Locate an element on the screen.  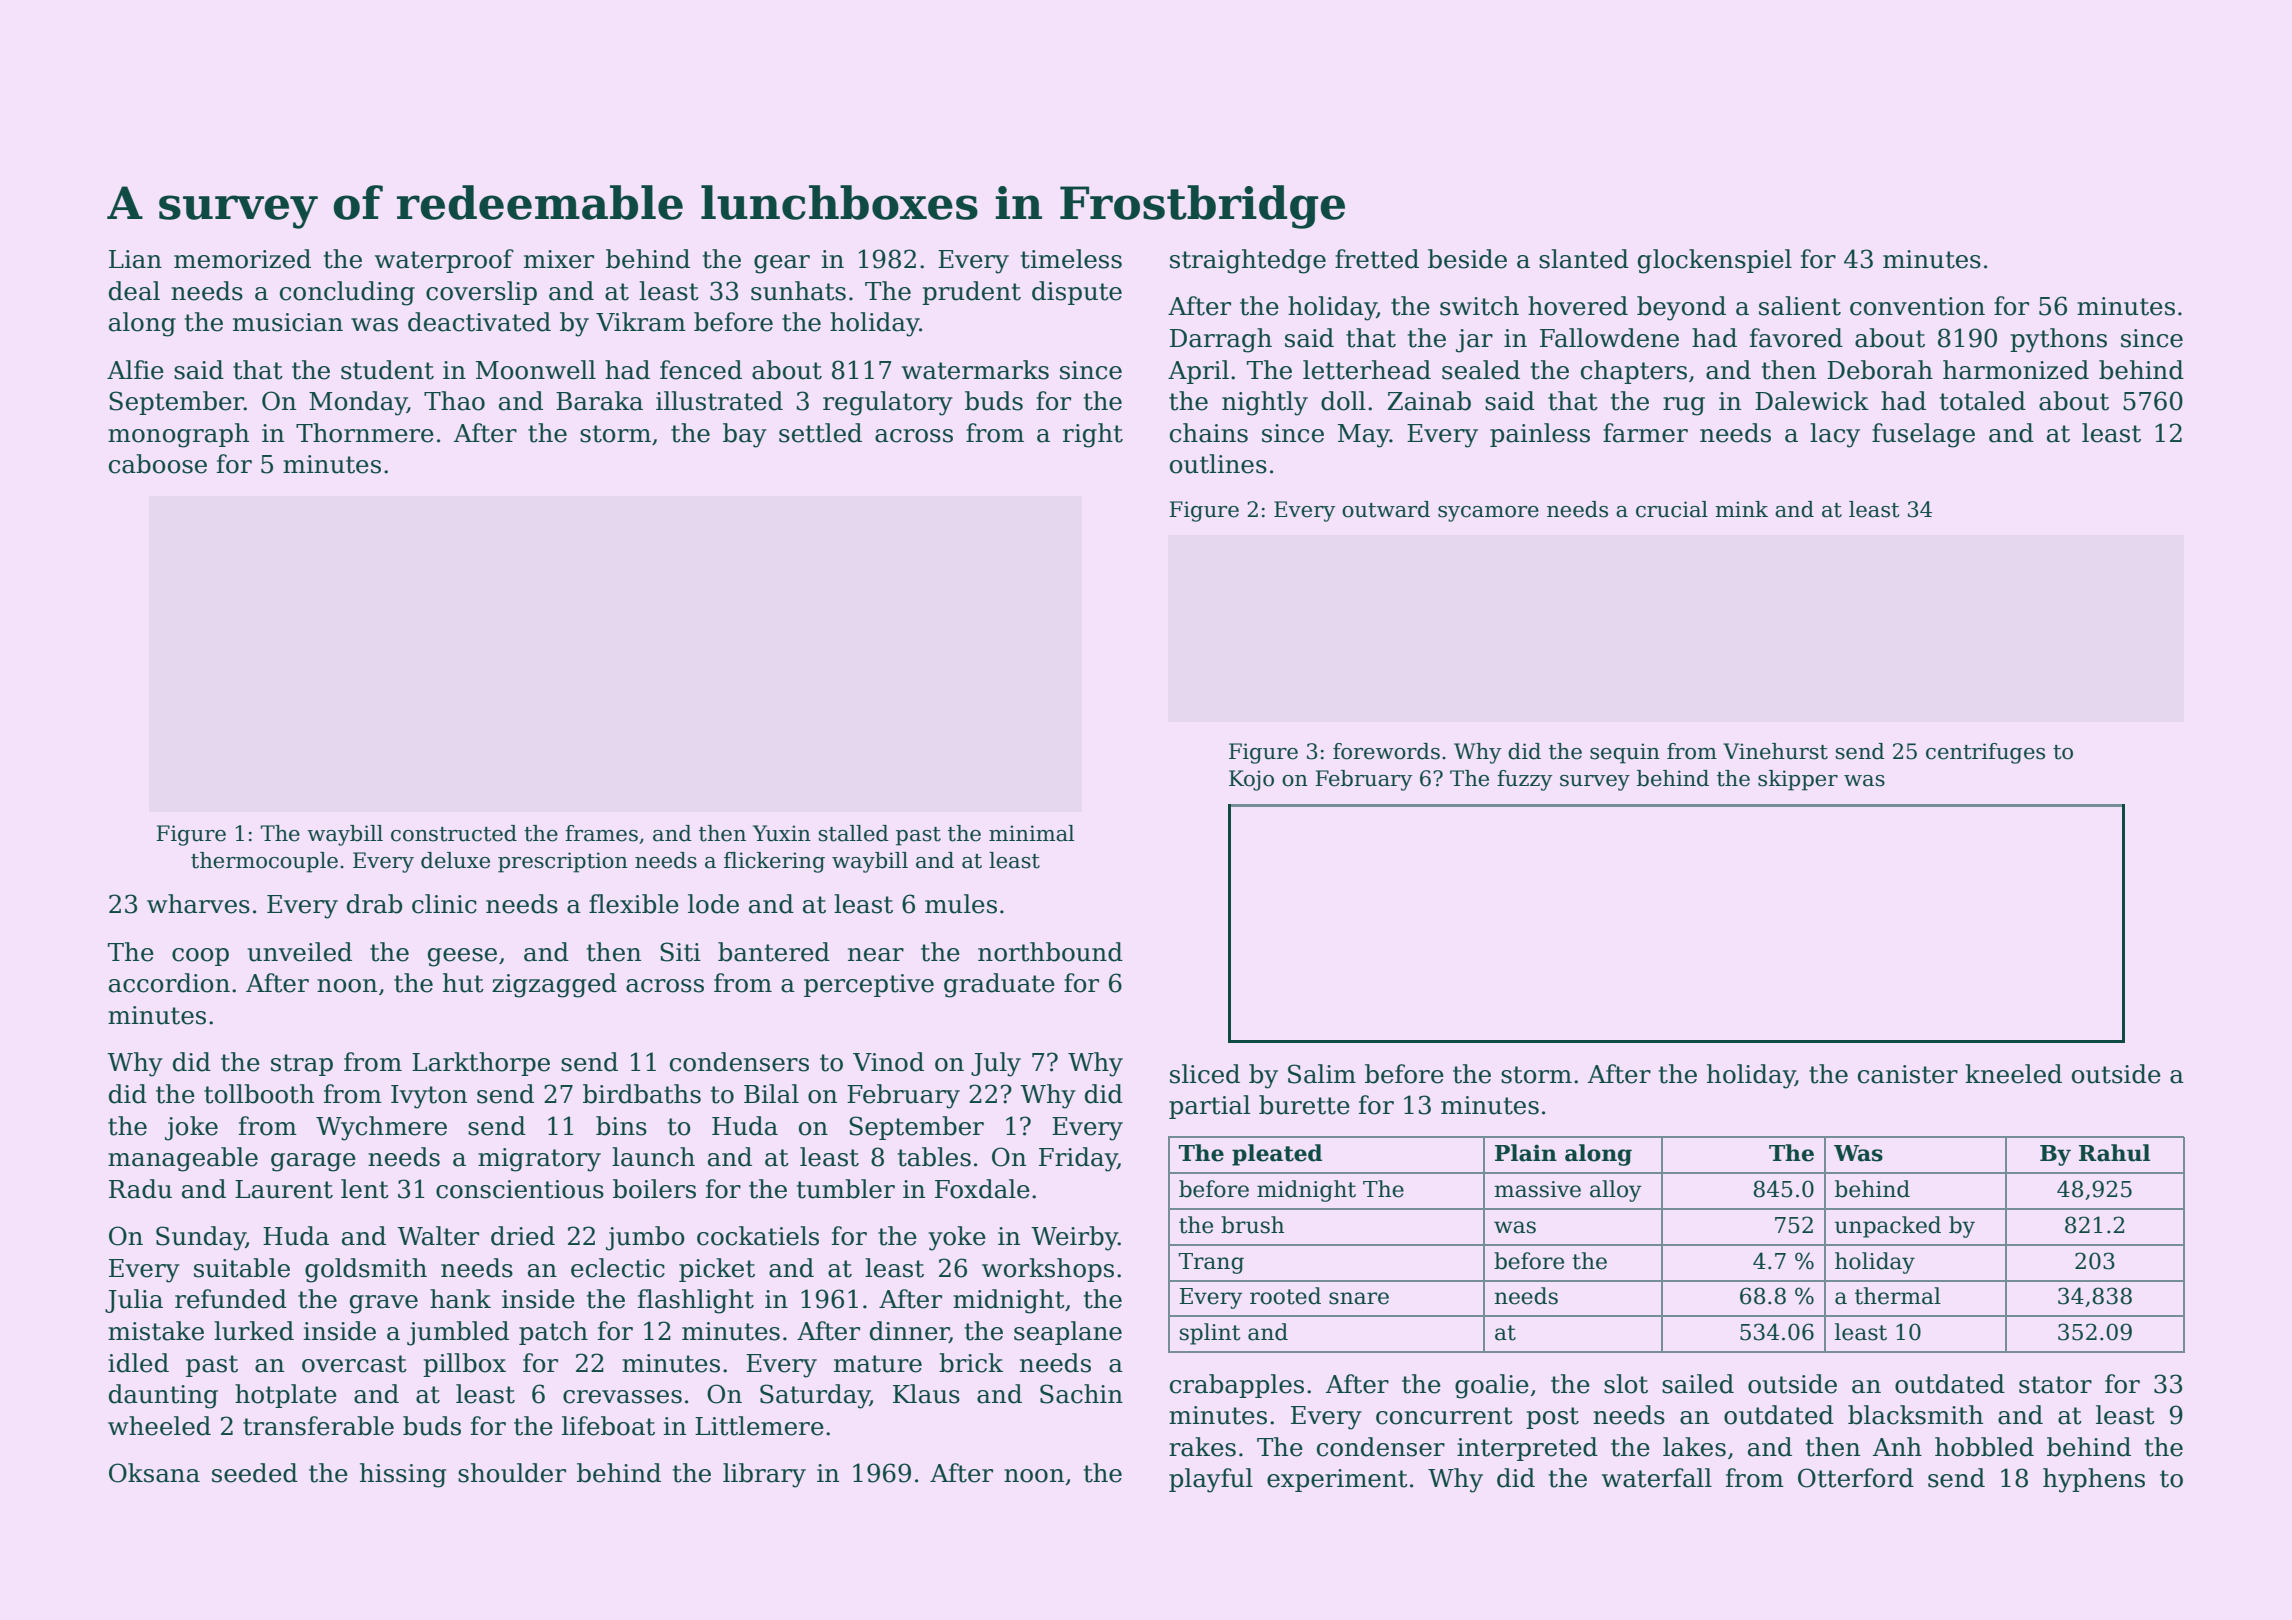
illustrated is located at coordinates (719, 401).
